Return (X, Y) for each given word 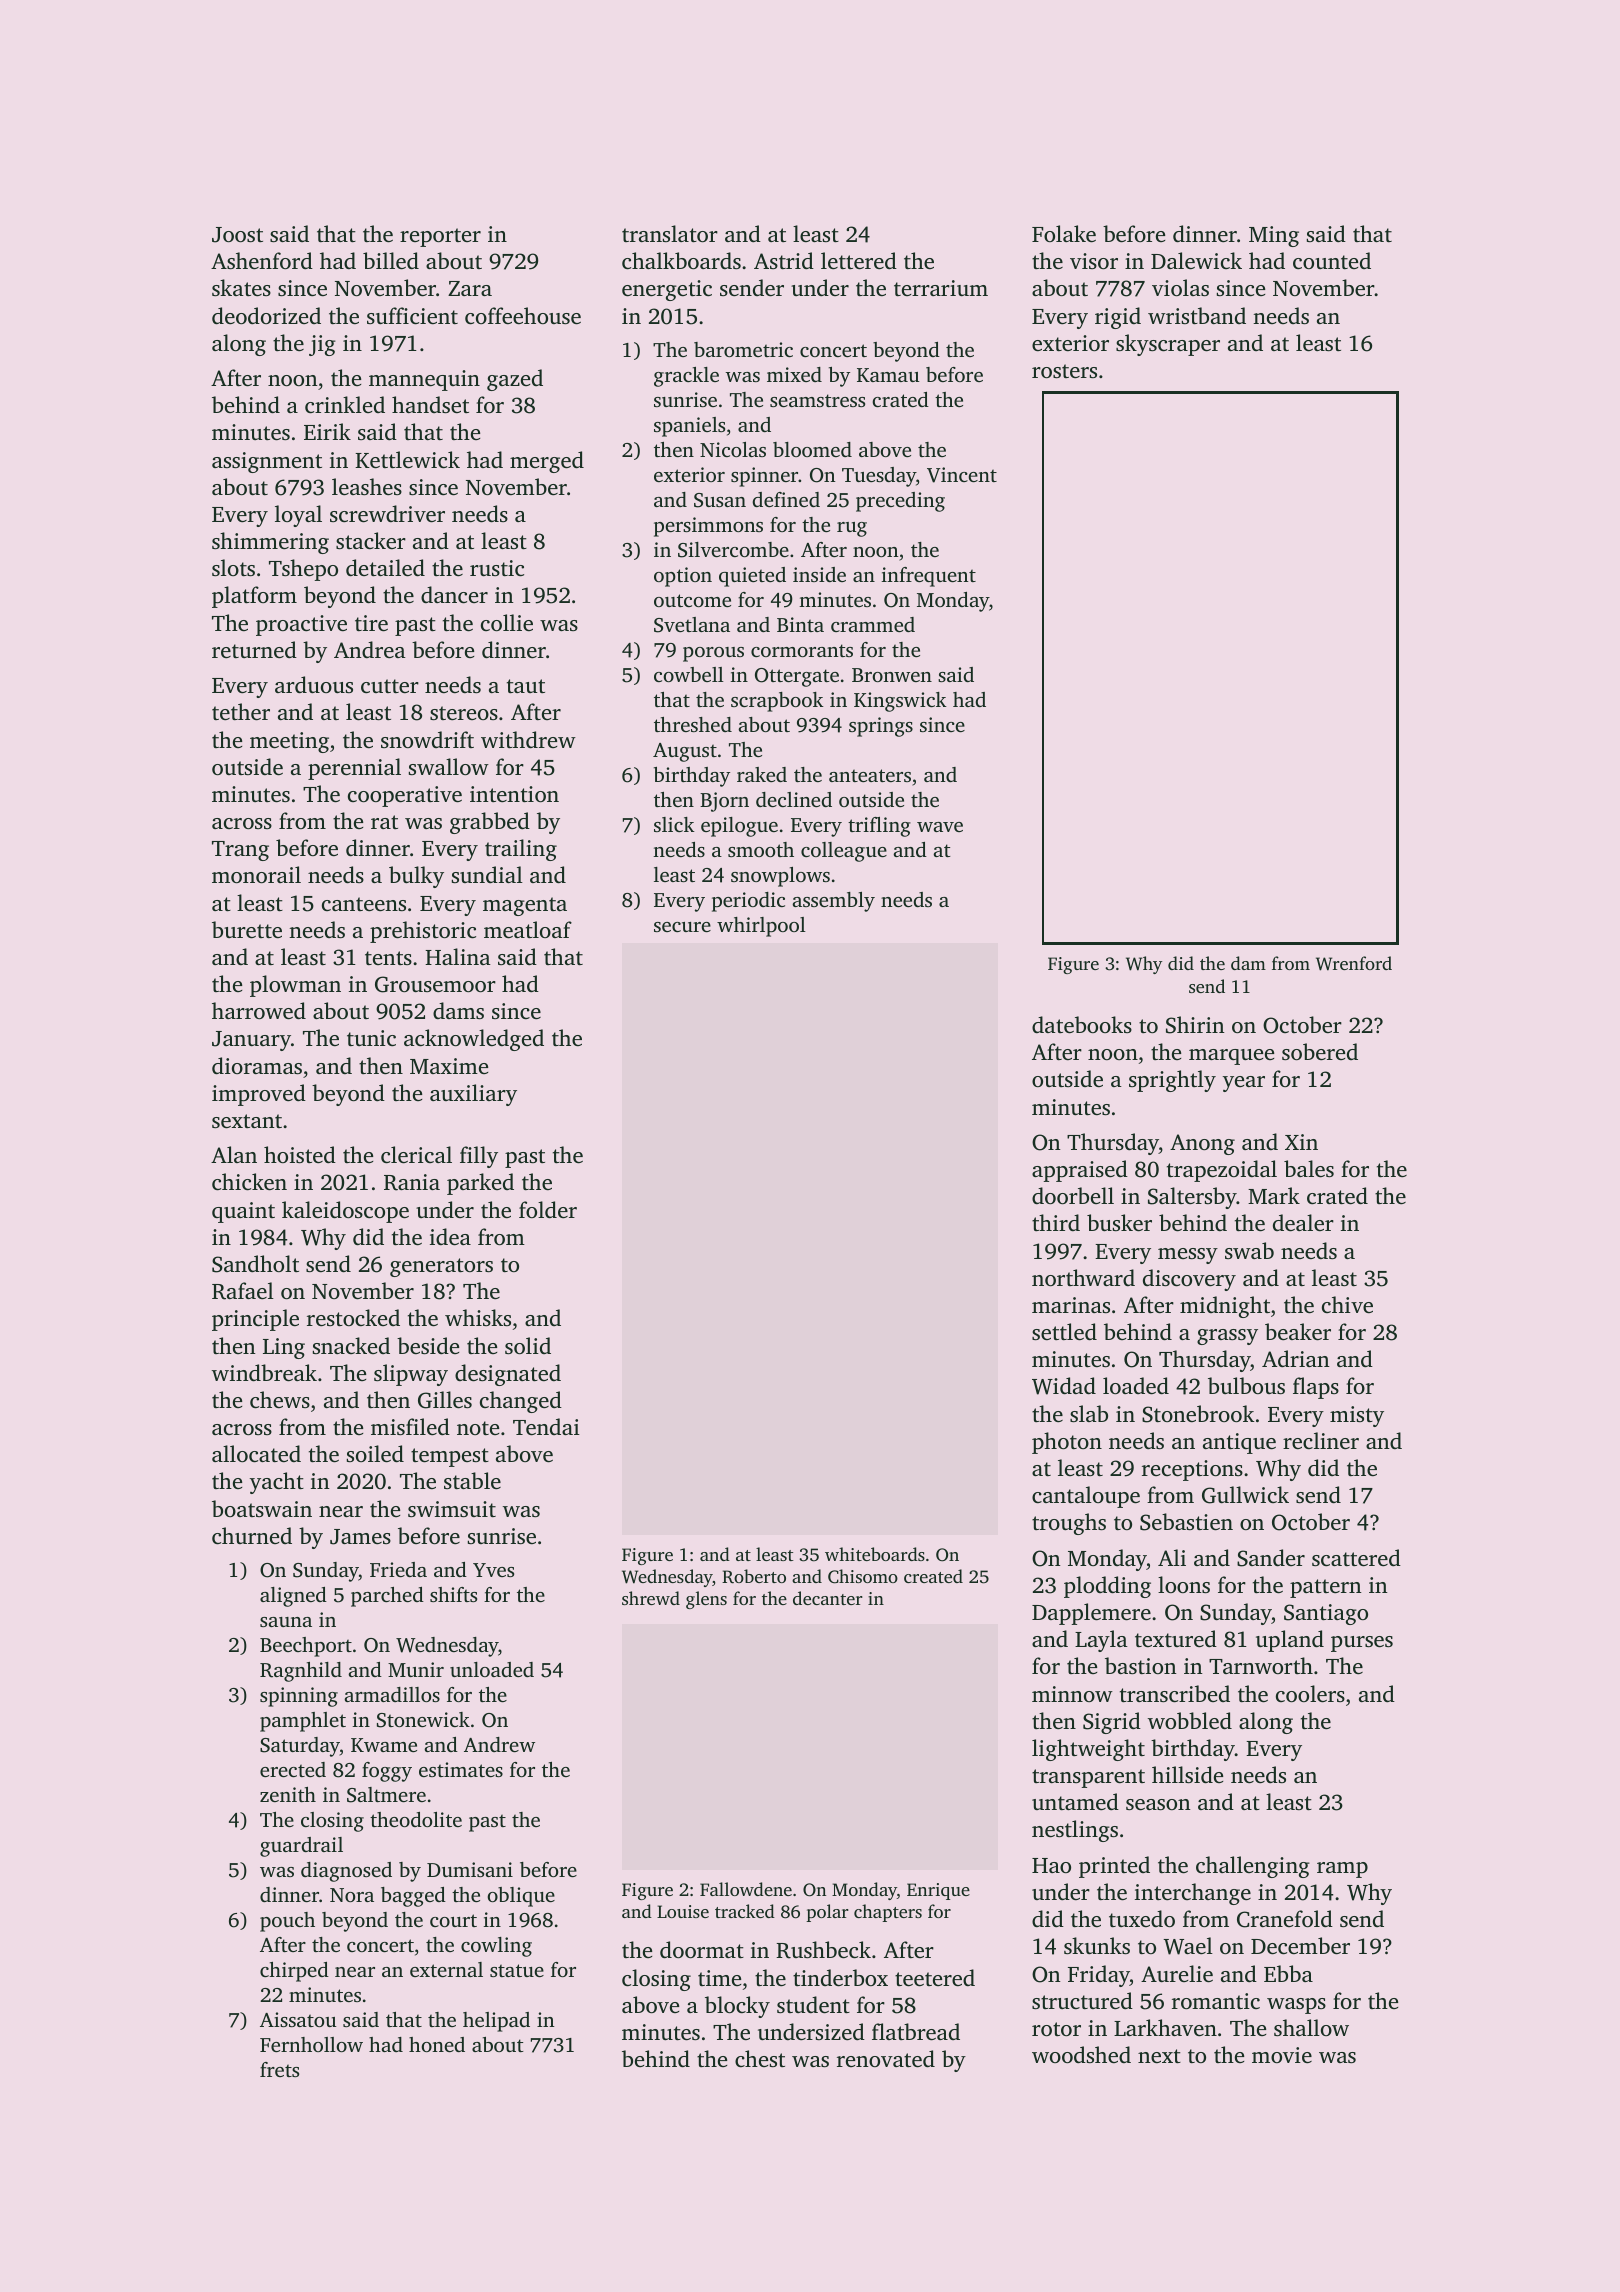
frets (279, 2069)
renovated (886, 2058)
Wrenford (1354, 963)
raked (762, 774)
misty (1357, 1416)
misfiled (410, 1426)
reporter (440, 237)
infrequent (929, 577)
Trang (240, 851)
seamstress (817, 400)
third (1056, 1222)
